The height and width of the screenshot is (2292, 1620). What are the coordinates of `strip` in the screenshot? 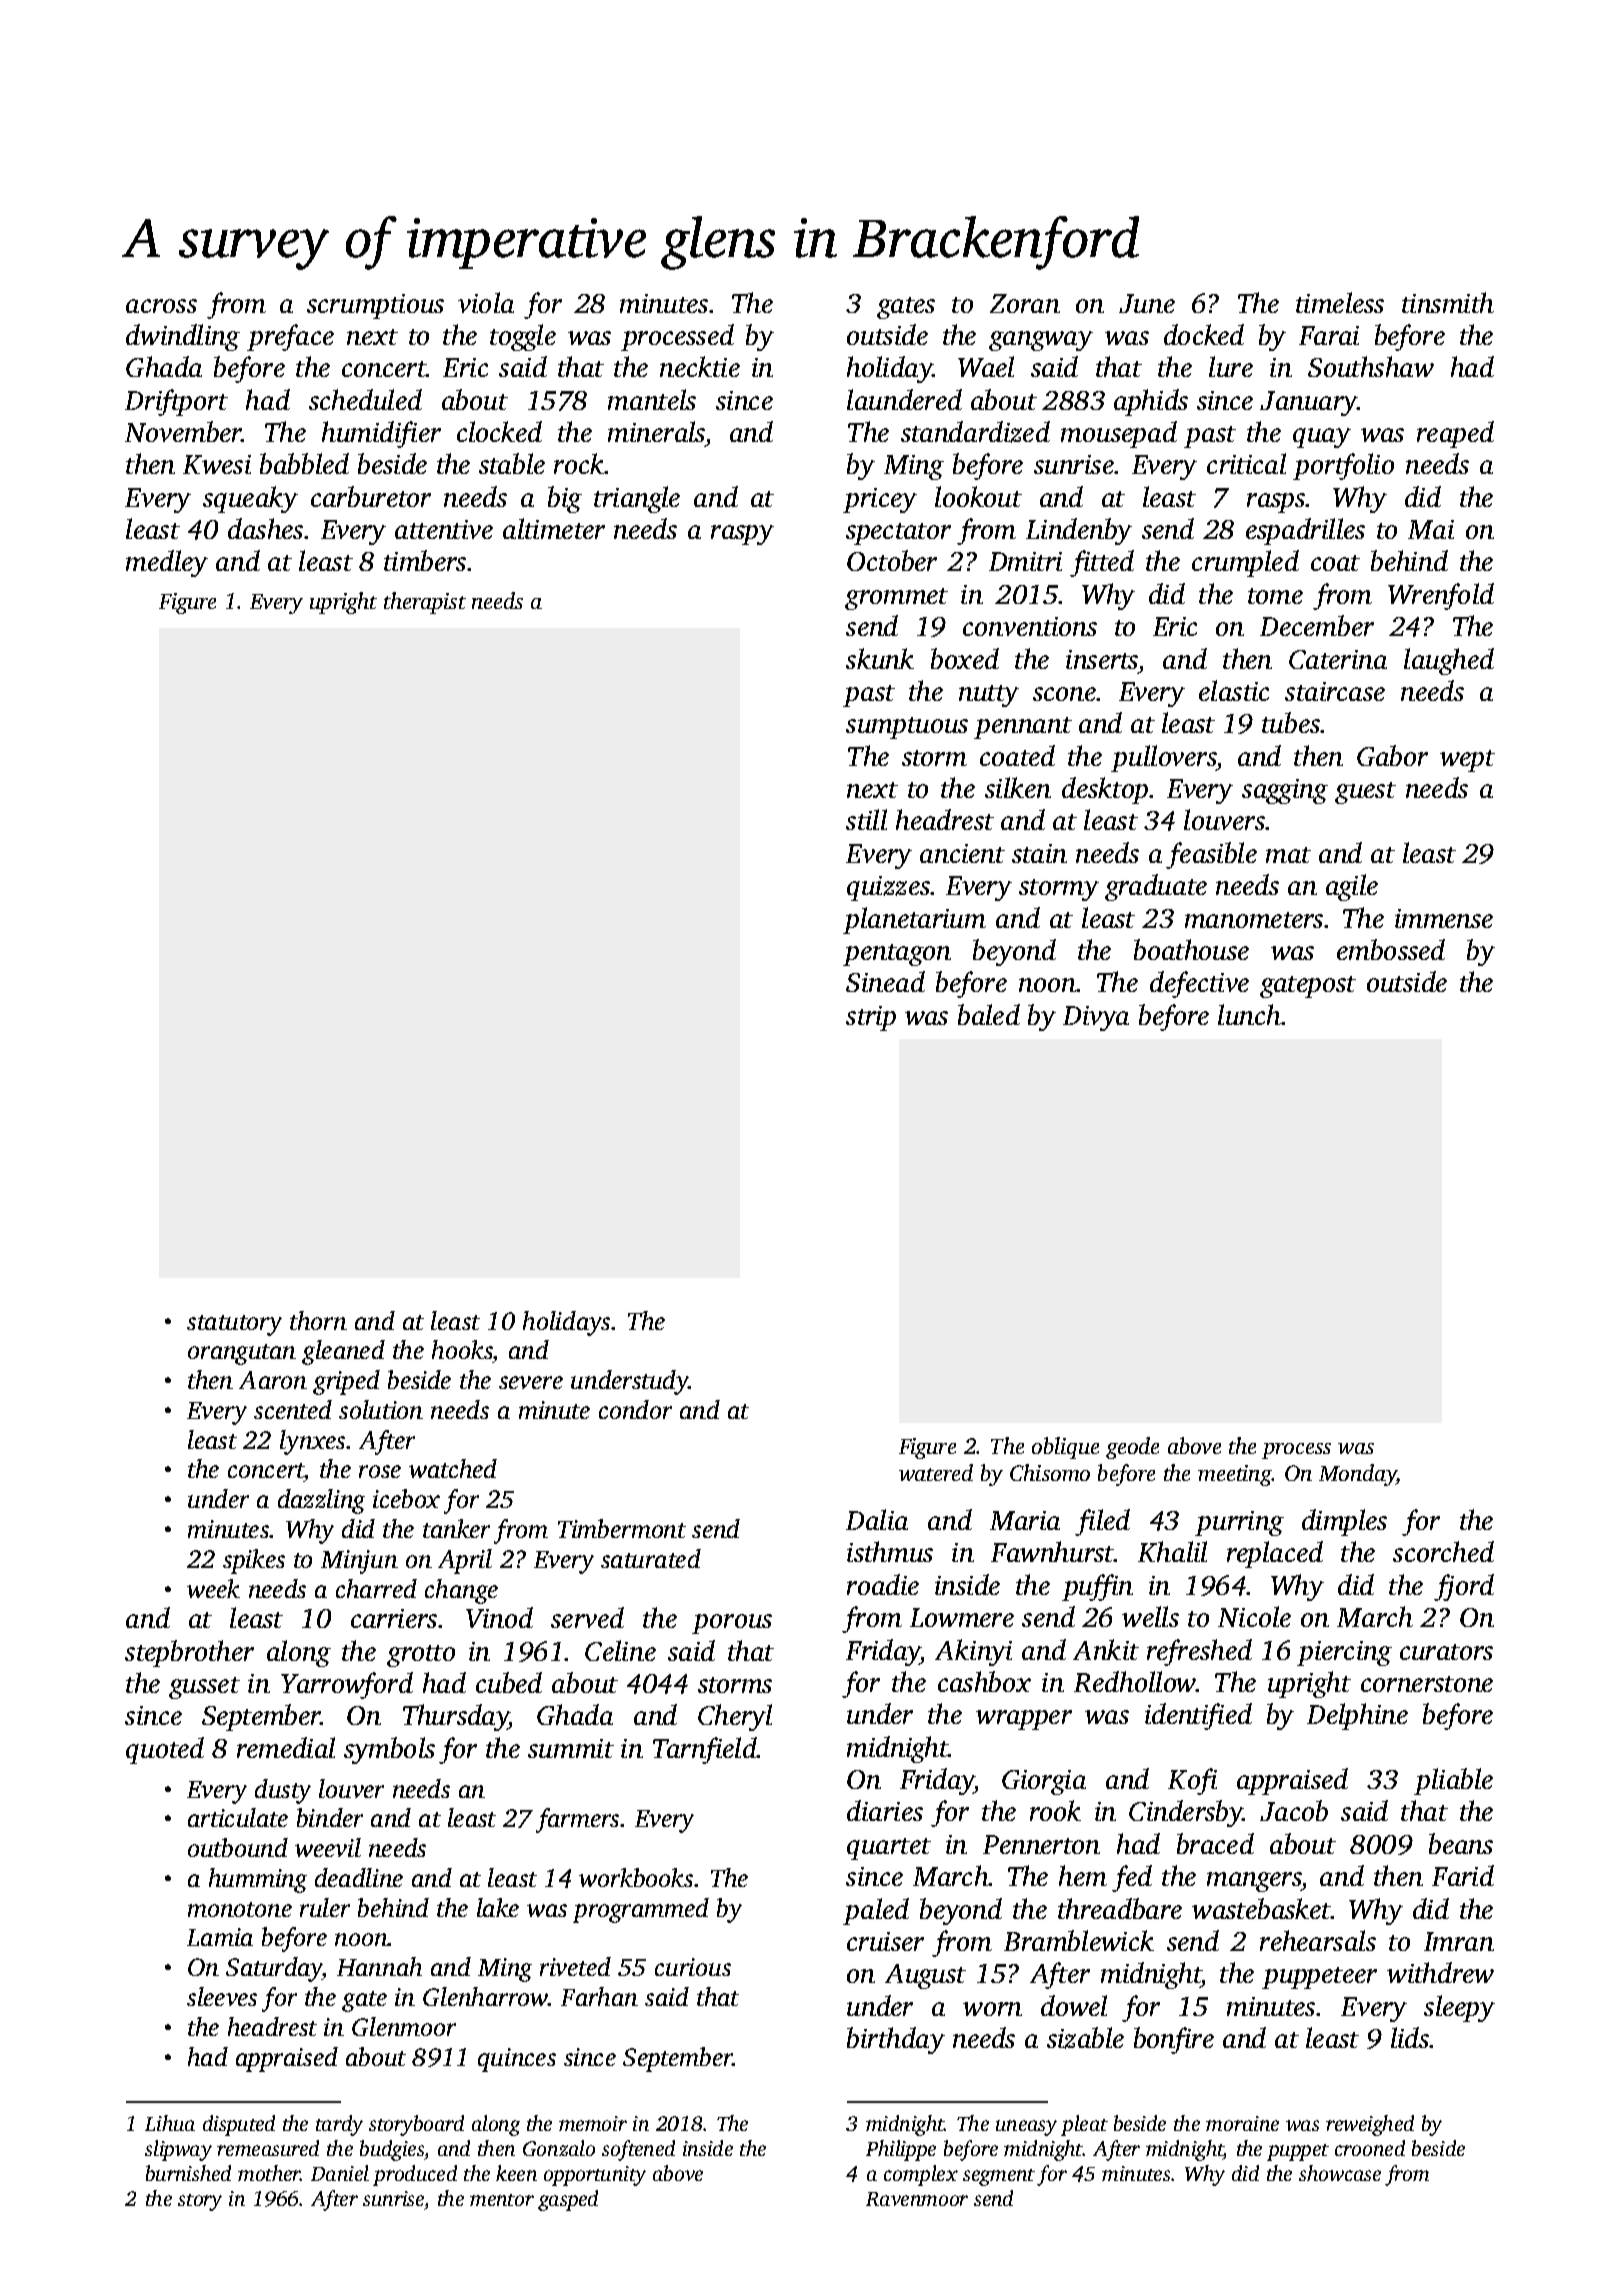 It's located at (871, 1018).
